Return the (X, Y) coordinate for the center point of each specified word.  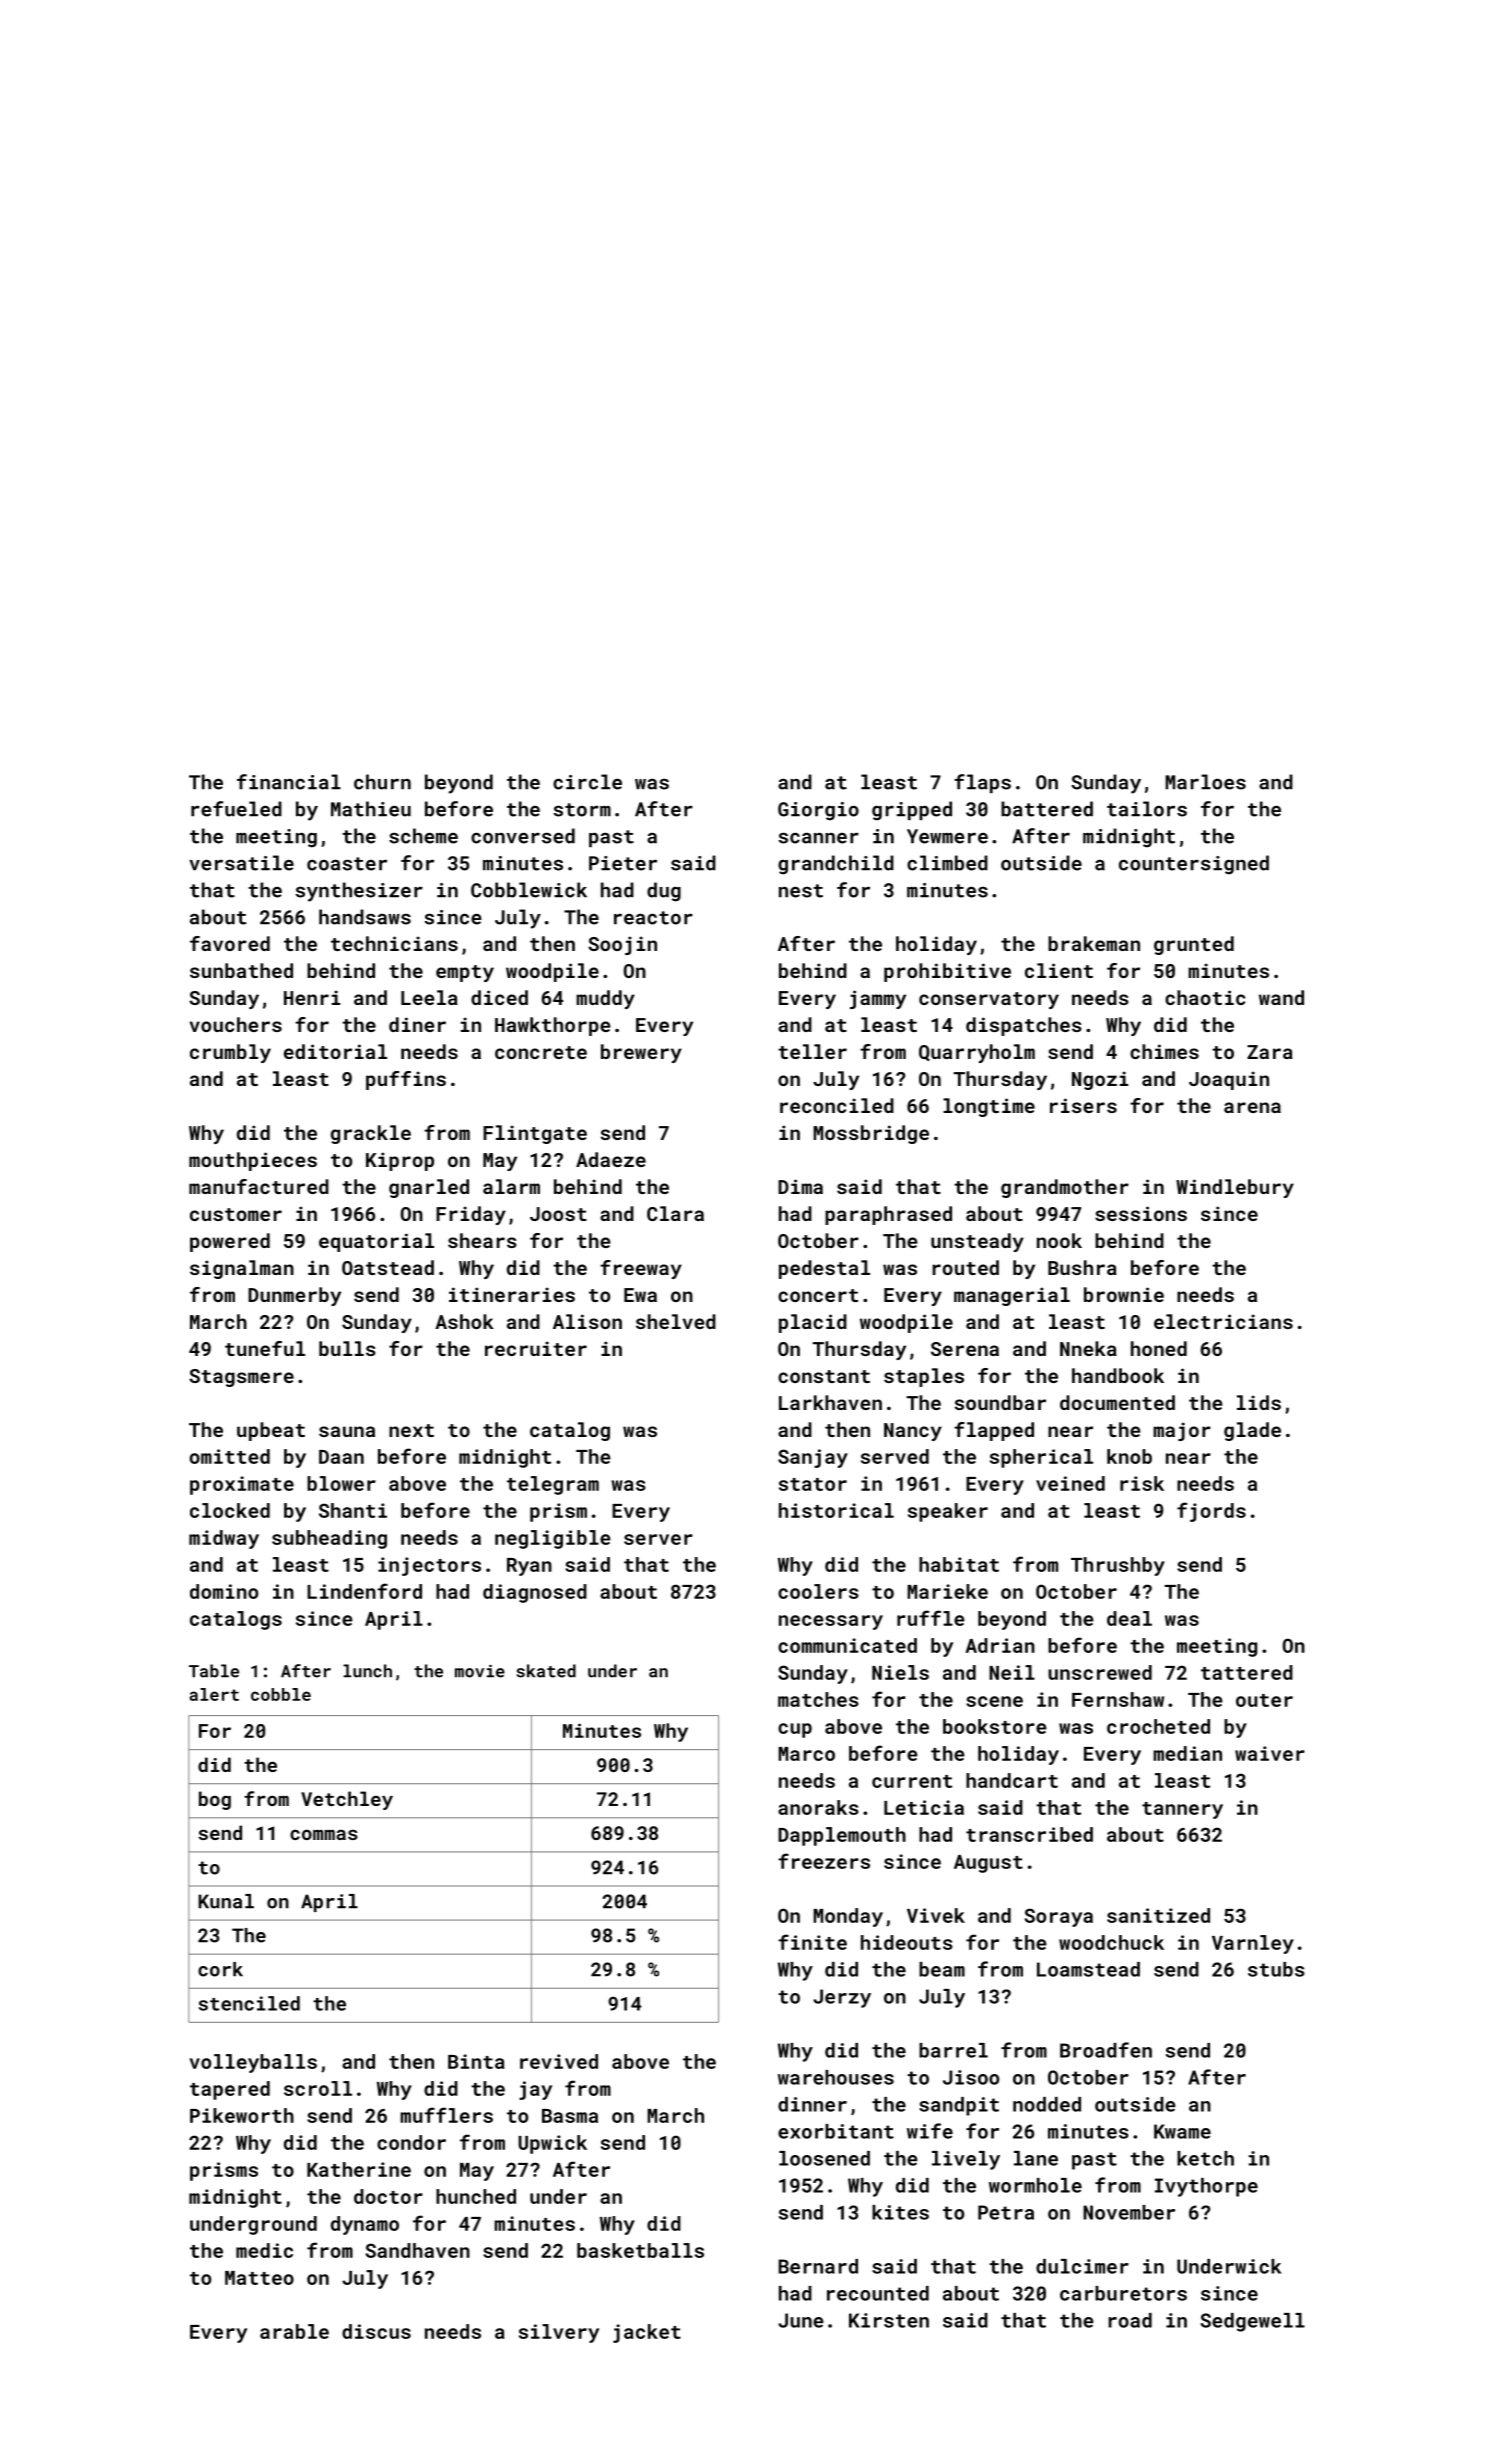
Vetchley (347, 1800)
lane (1036, 2158)
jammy (878, 999)
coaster (347, 864)
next (411, 1430)
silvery (559, 2333)
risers (1083, 1105)
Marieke (947, 1591)
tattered (1247, 1672)
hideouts (907, 1942)
